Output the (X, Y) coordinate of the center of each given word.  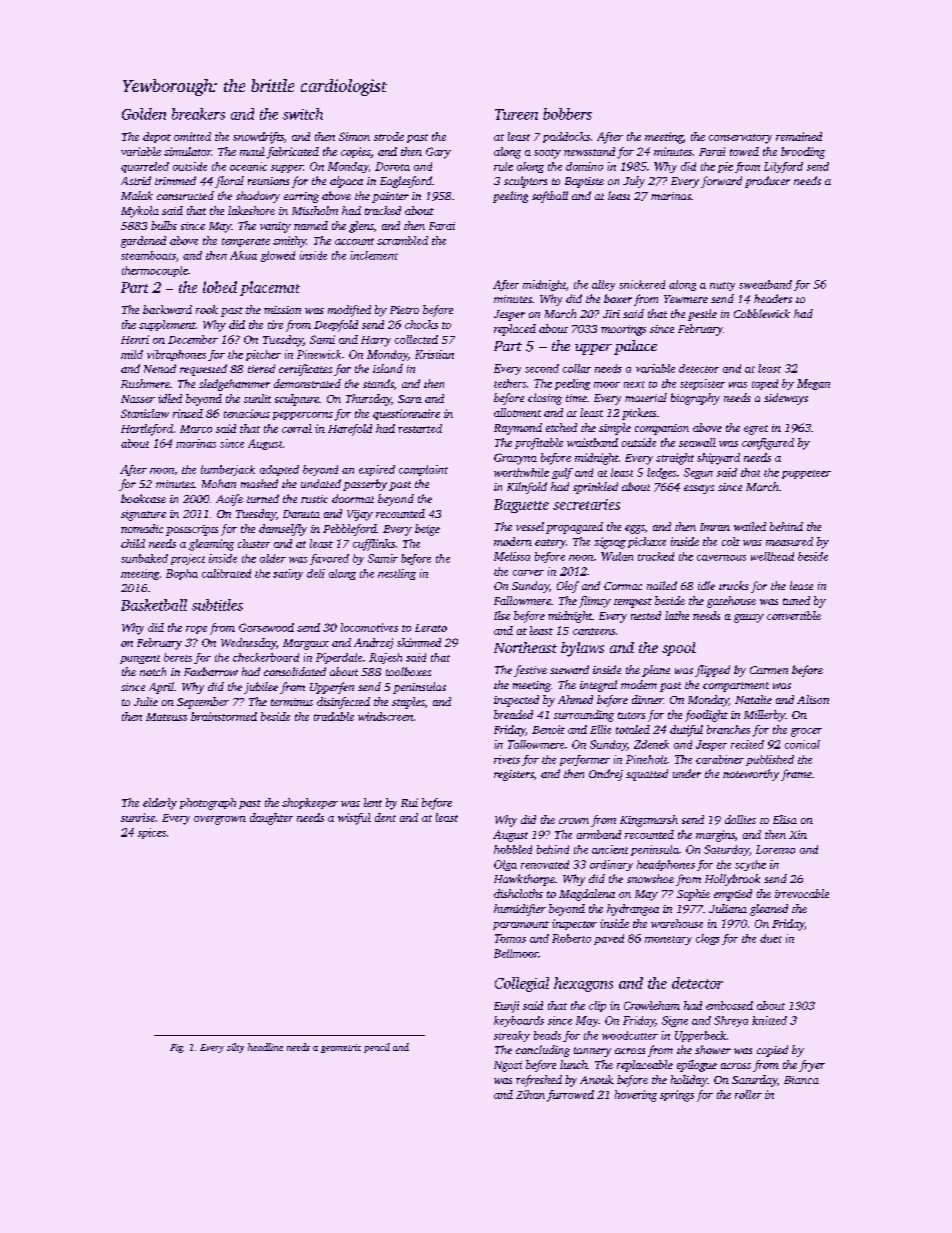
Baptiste (584, 182)
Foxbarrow (211, 671)
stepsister (702, 384)
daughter (271, 819)
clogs (708, 939)
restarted (420, 428)
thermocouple (155, 271)
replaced (515, 330)
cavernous (721, 558)
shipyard (718, 459)
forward (721, 182)
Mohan (219, 483)
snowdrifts (258, 138)
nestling (397, 574)
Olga (505, 865)
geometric (341, 1048)
